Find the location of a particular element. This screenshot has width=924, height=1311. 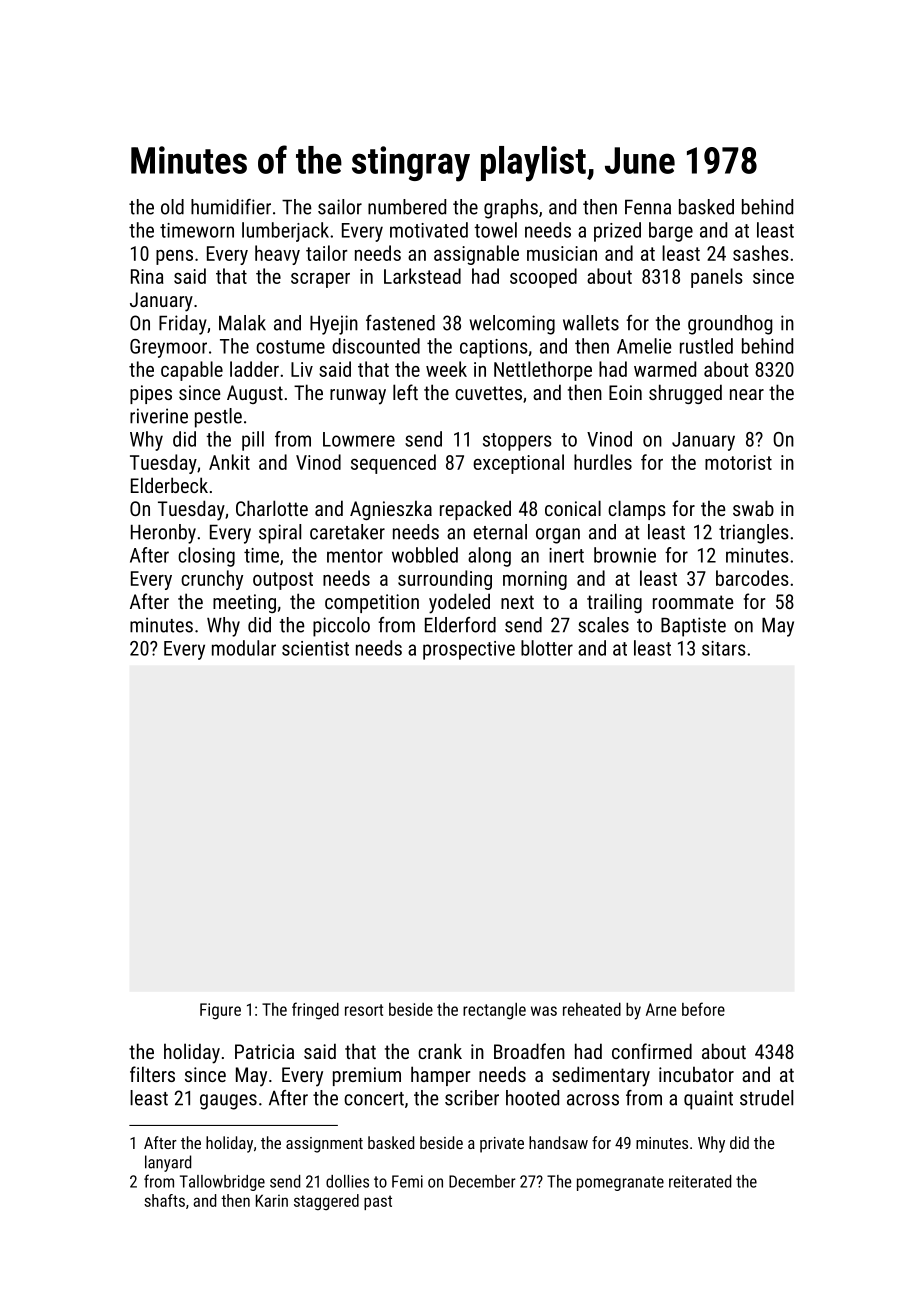

Figure is located at coordinates (220, 1011).
